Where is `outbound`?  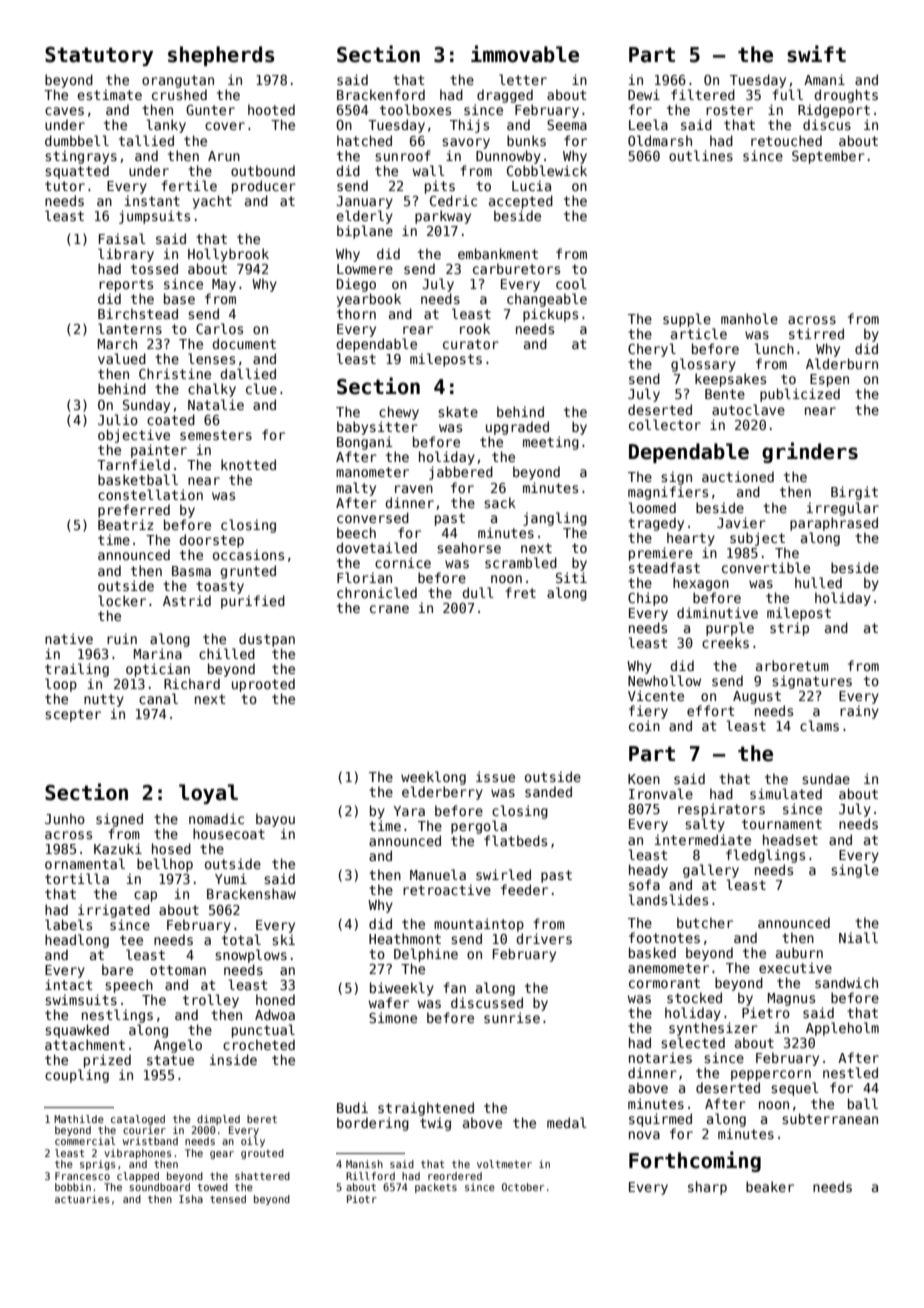 outbound is located at coordinates (263, 170).
